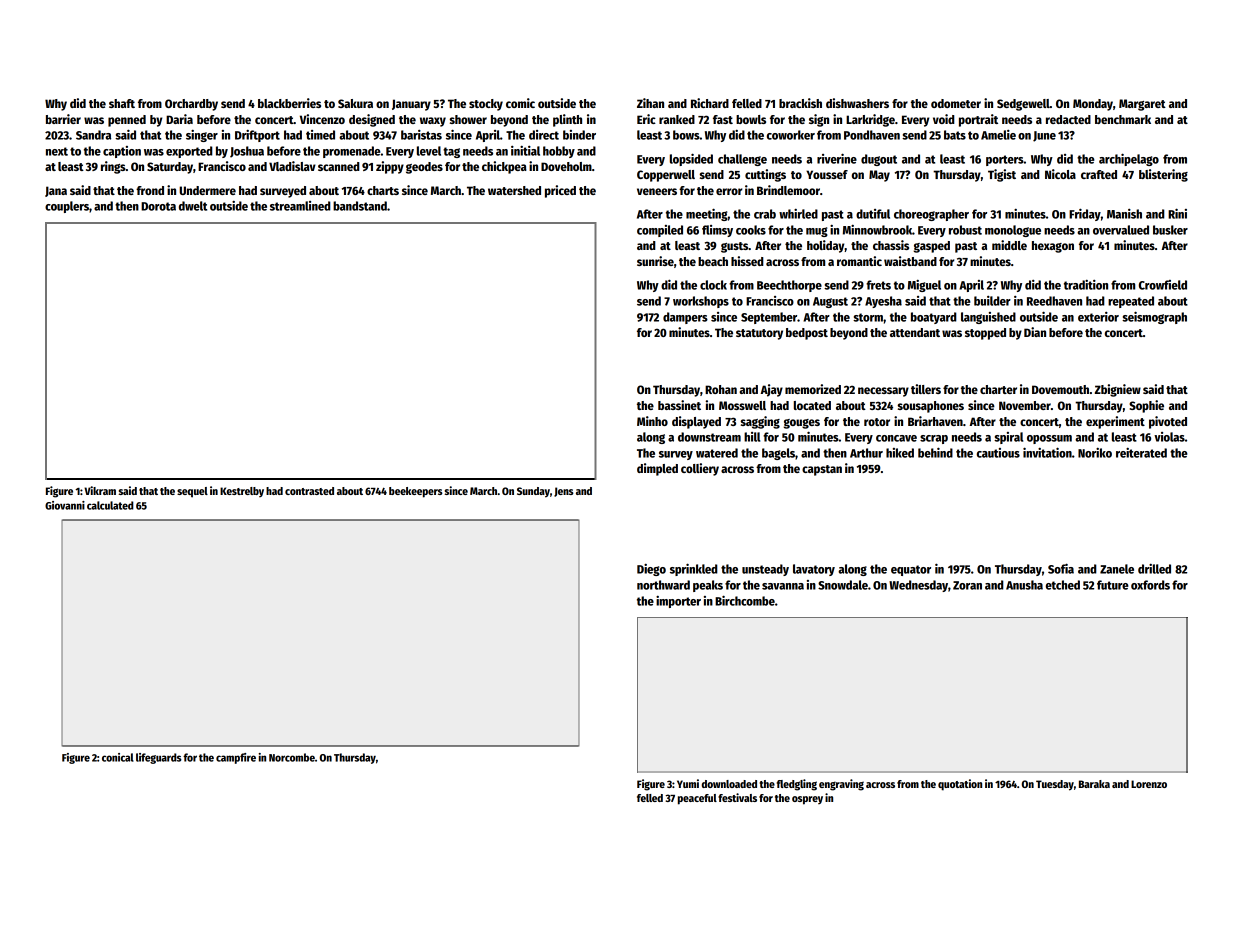  What do you see at coordinates (1117, 569) in the screenshot?
I see `Zanele` at bounding box center [1117, 569].
